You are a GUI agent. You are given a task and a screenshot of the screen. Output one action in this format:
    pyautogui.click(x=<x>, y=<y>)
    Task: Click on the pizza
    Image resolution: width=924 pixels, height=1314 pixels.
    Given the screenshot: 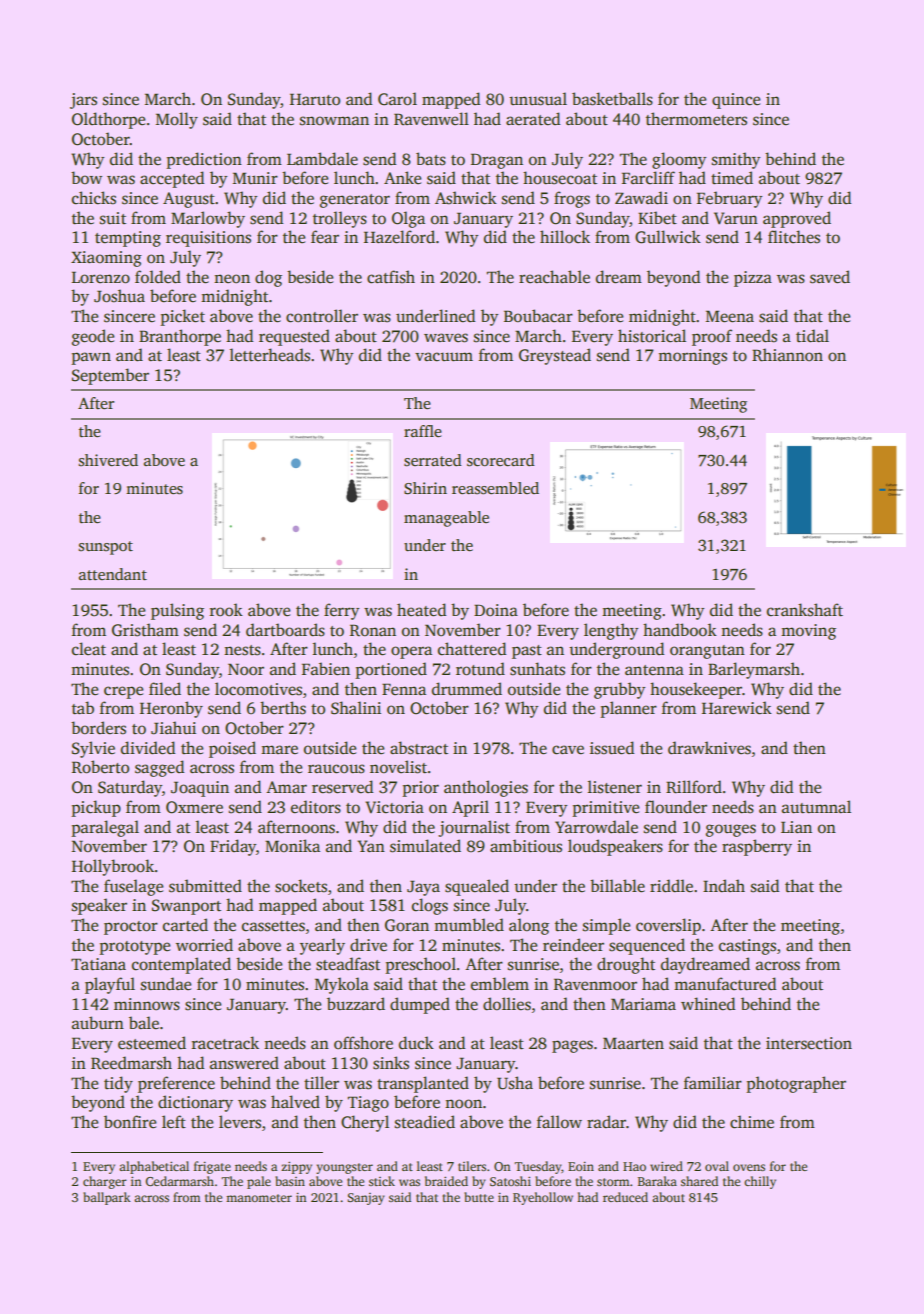 What is the action you would take?
    pyautogui.click(x=753, y=279)
